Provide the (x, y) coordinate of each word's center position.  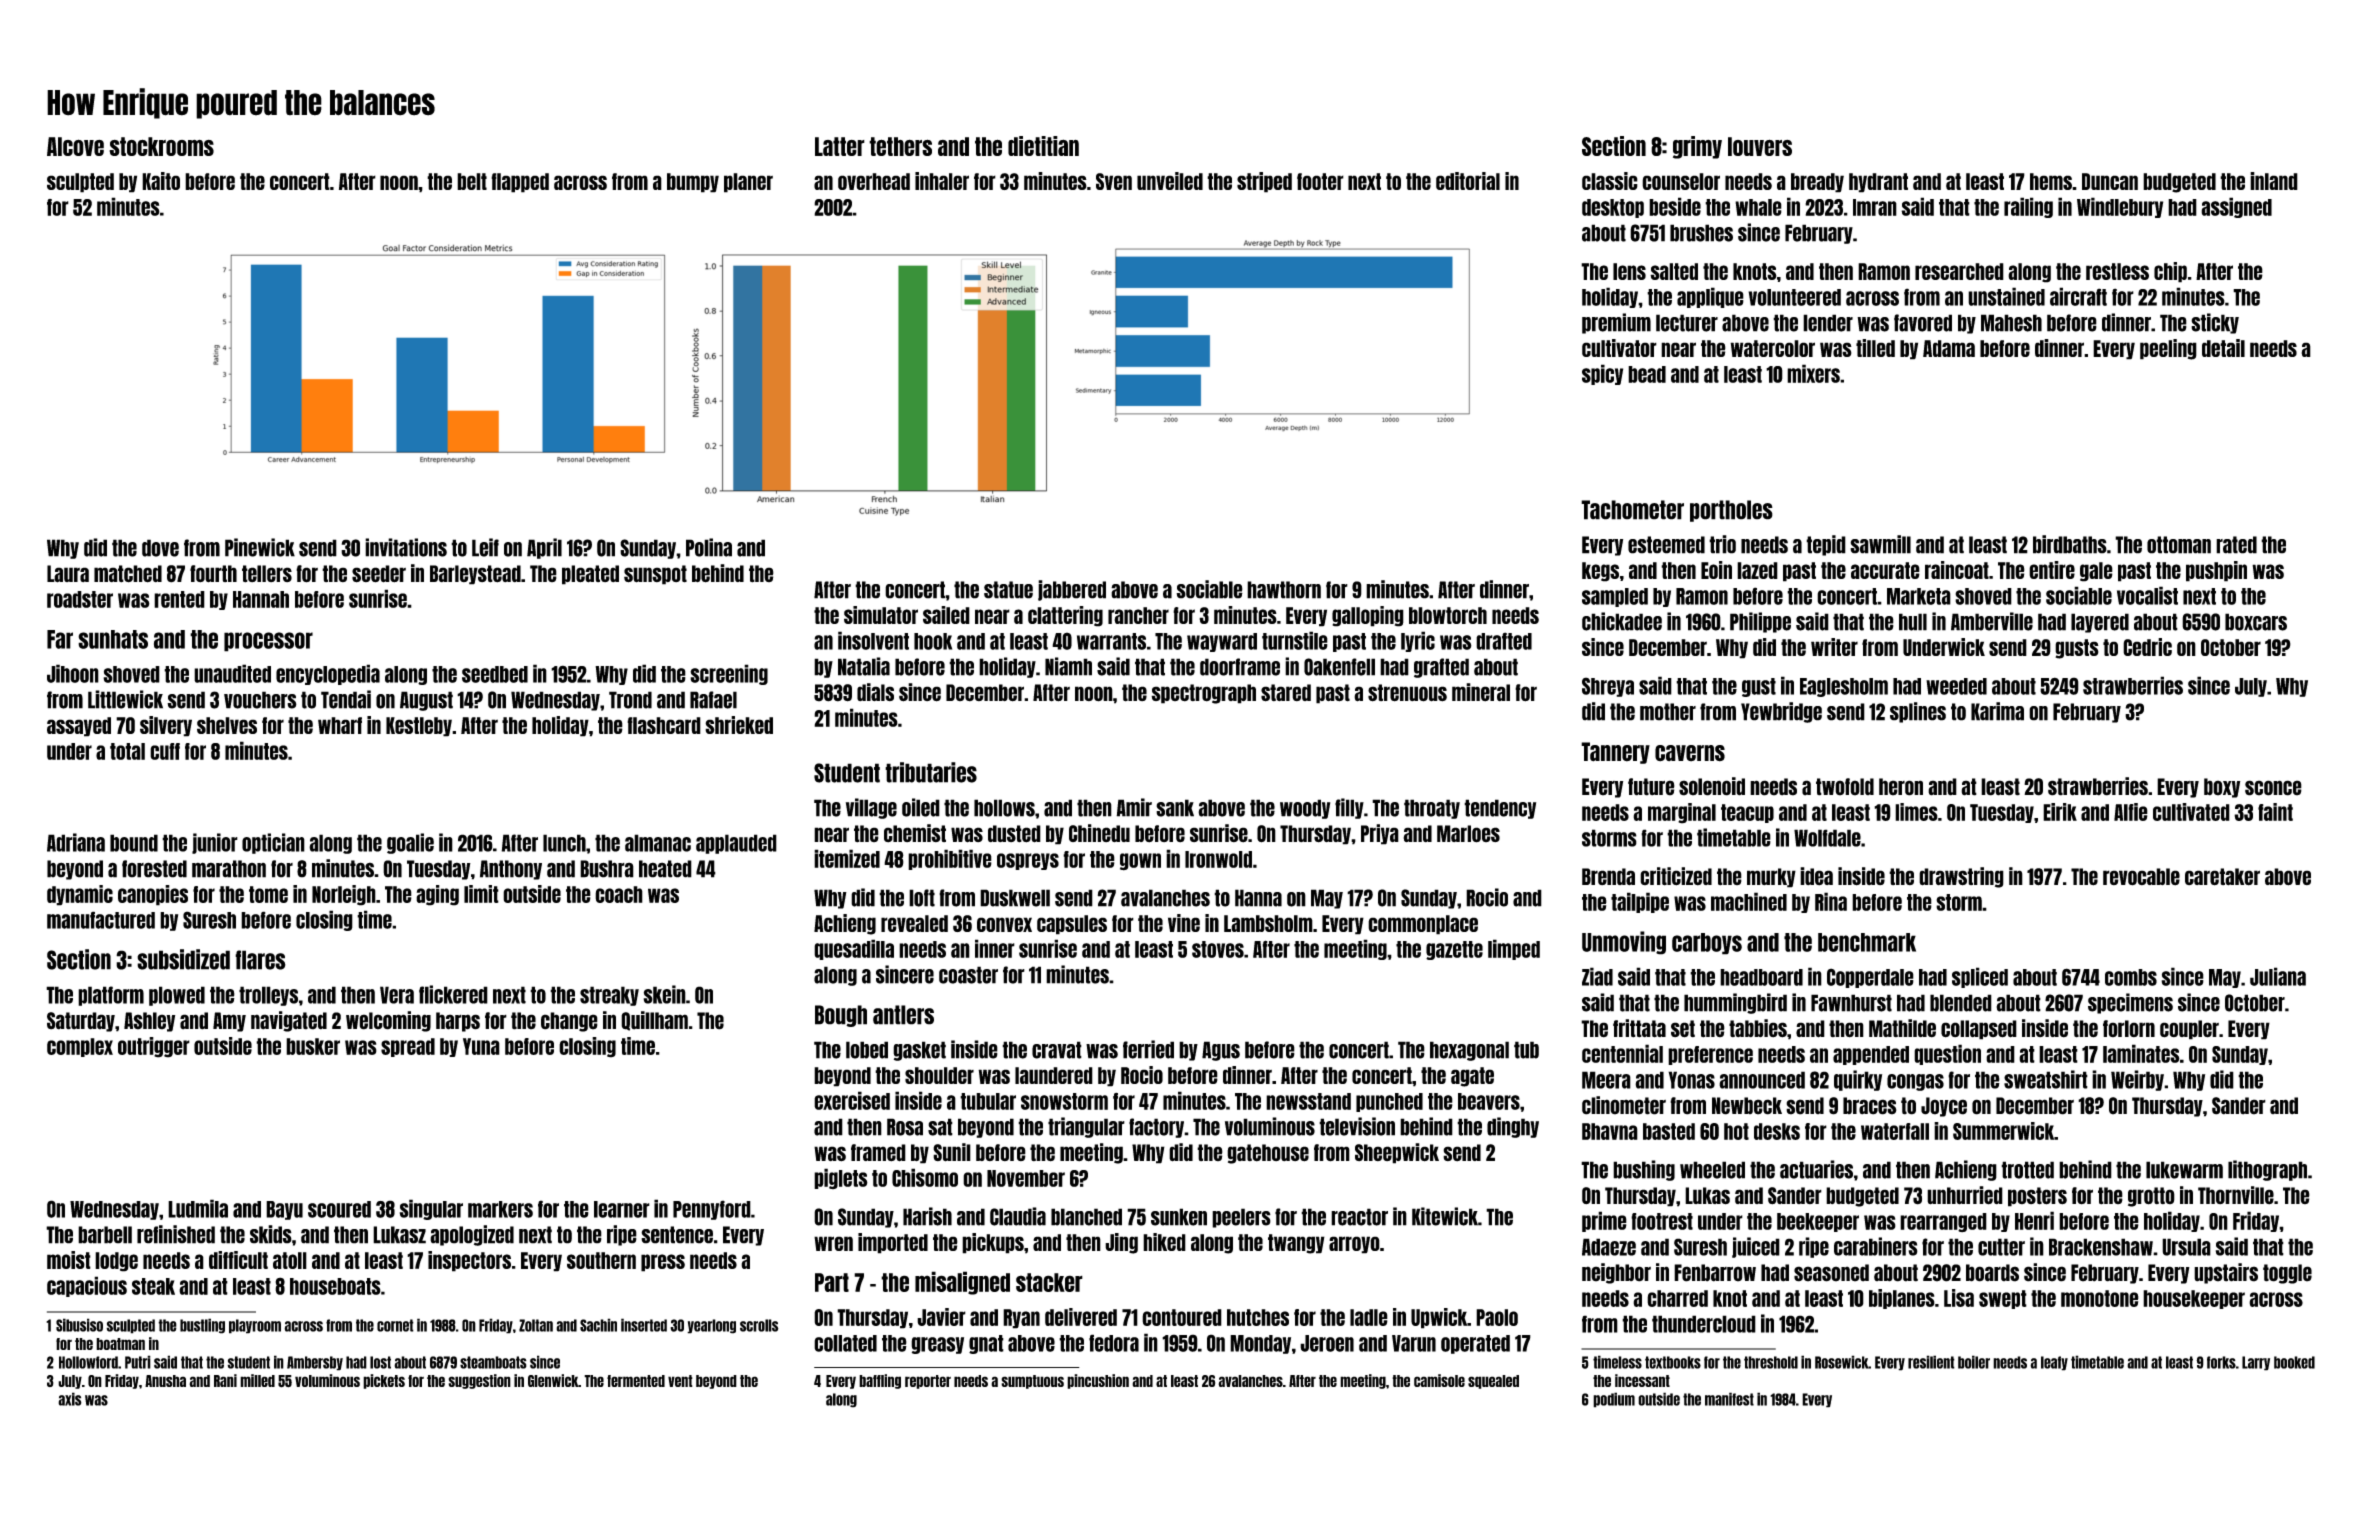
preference (1710, 1055)
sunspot (655, 575)
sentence (677, 1235)
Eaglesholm (1844, 687)
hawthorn (1284, 590)
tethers (900, 146)
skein (664, 994)
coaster (968, 975)
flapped (520, 183)
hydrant (1878, 183)
